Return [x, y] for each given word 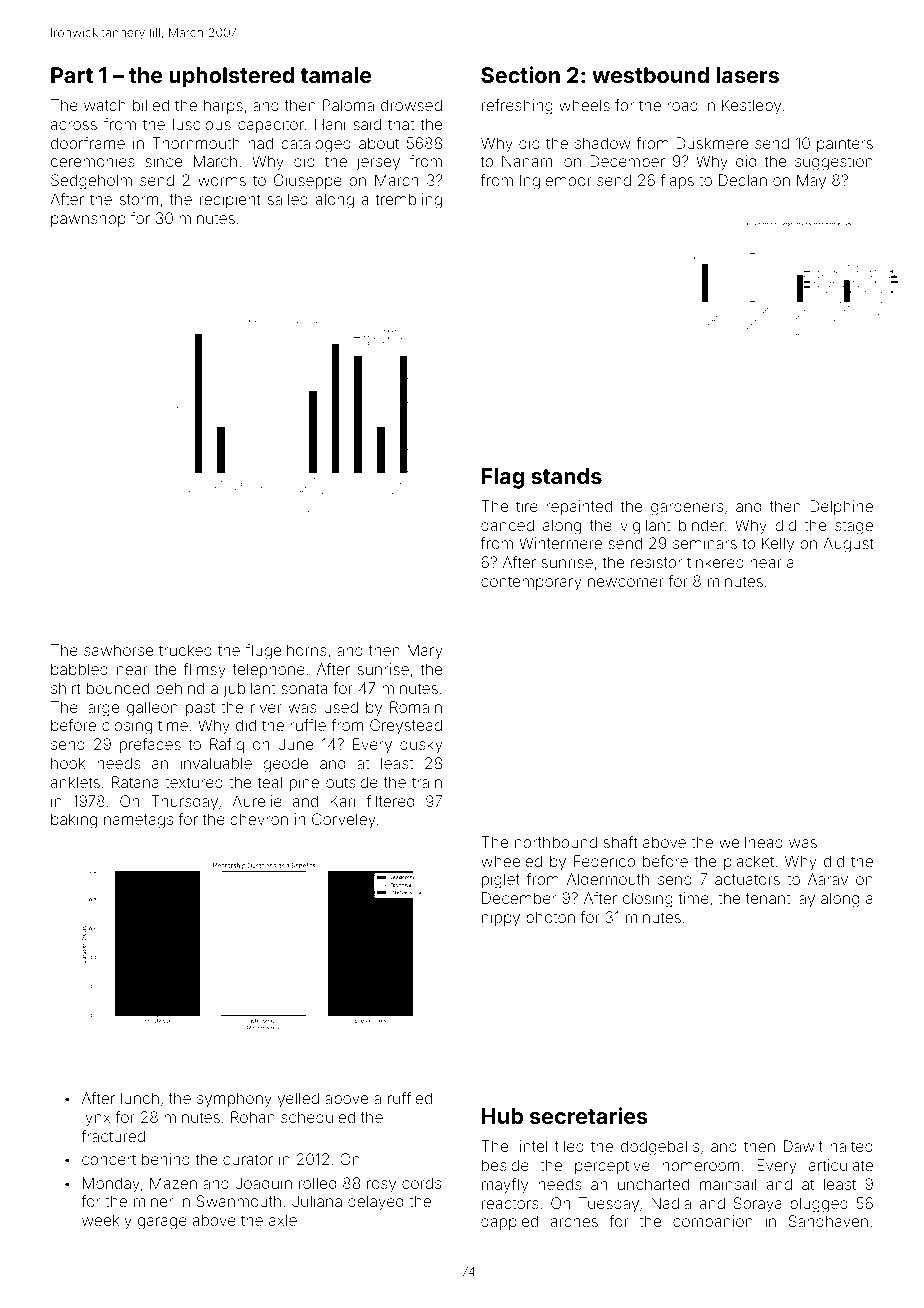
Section [520, 74]
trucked [185, 650]
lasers [748, 75]
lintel [531, 1146]
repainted [579, 507]
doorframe [88, 143]
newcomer [626, 582]
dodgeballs [660, 1148]
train [427, 782]
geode [285, 765]
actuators [747, 879]
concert [109, 1159]
